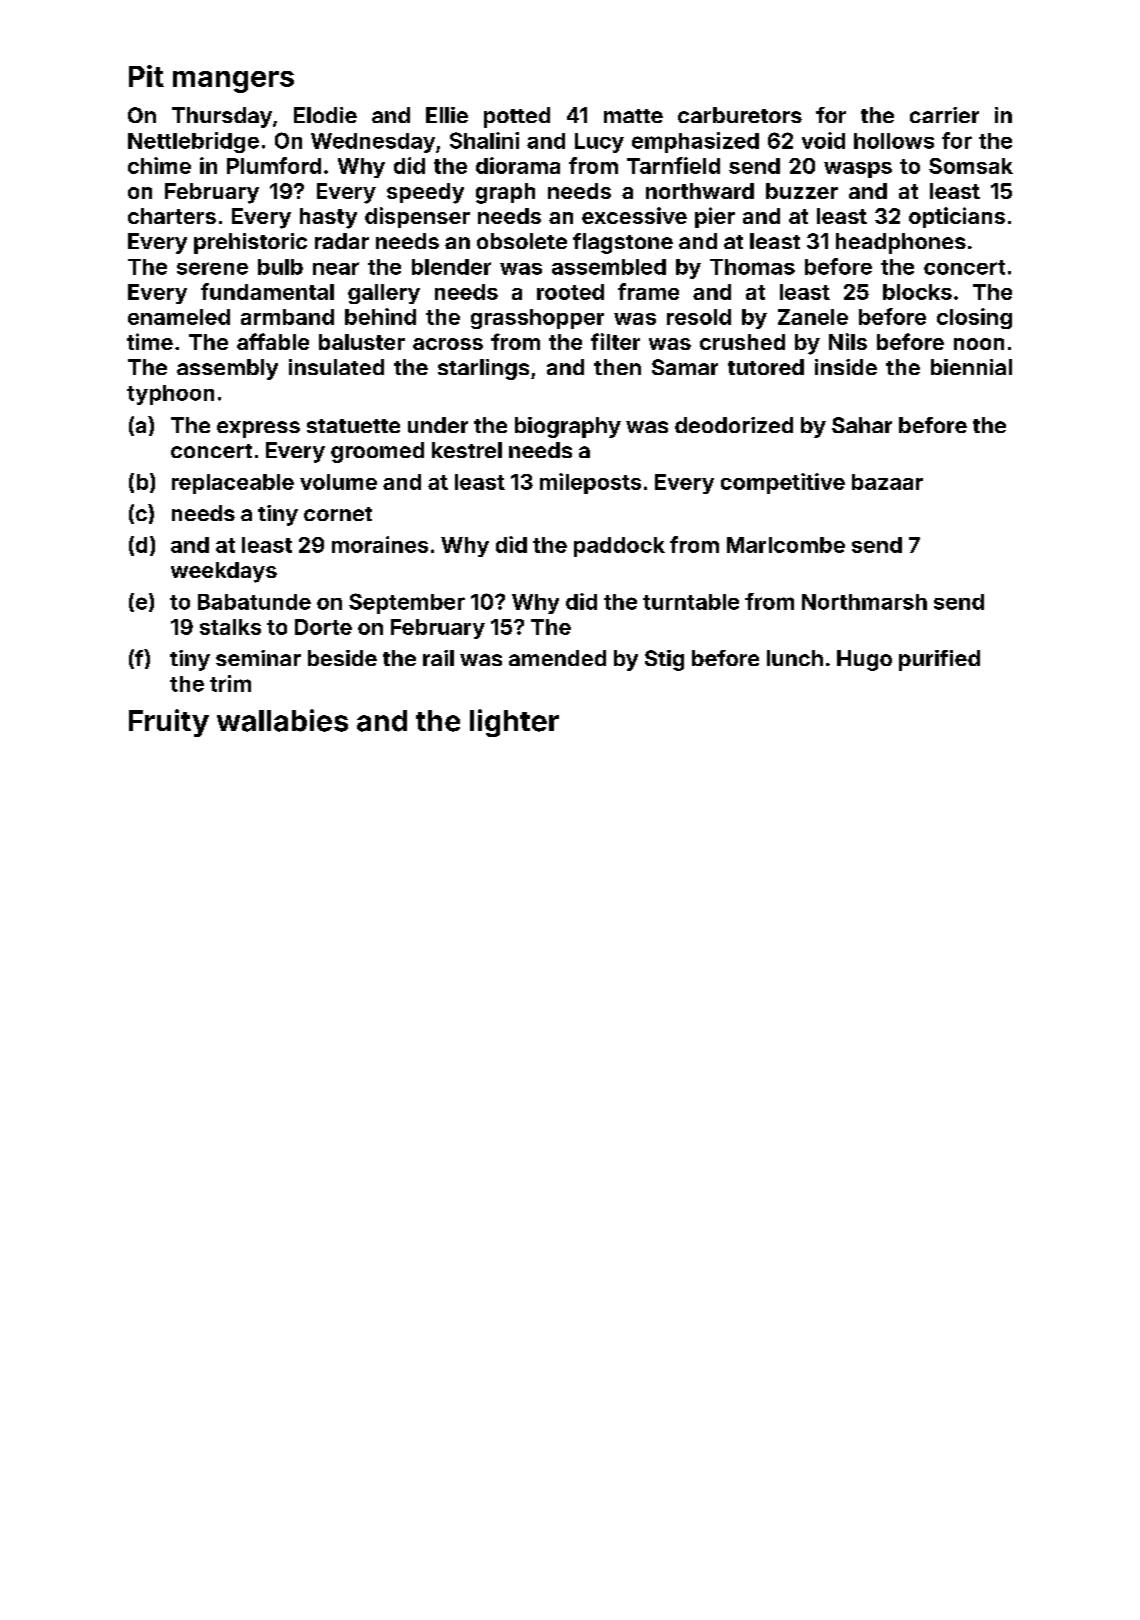  I want to click on Fruity, so click(169, 723).
